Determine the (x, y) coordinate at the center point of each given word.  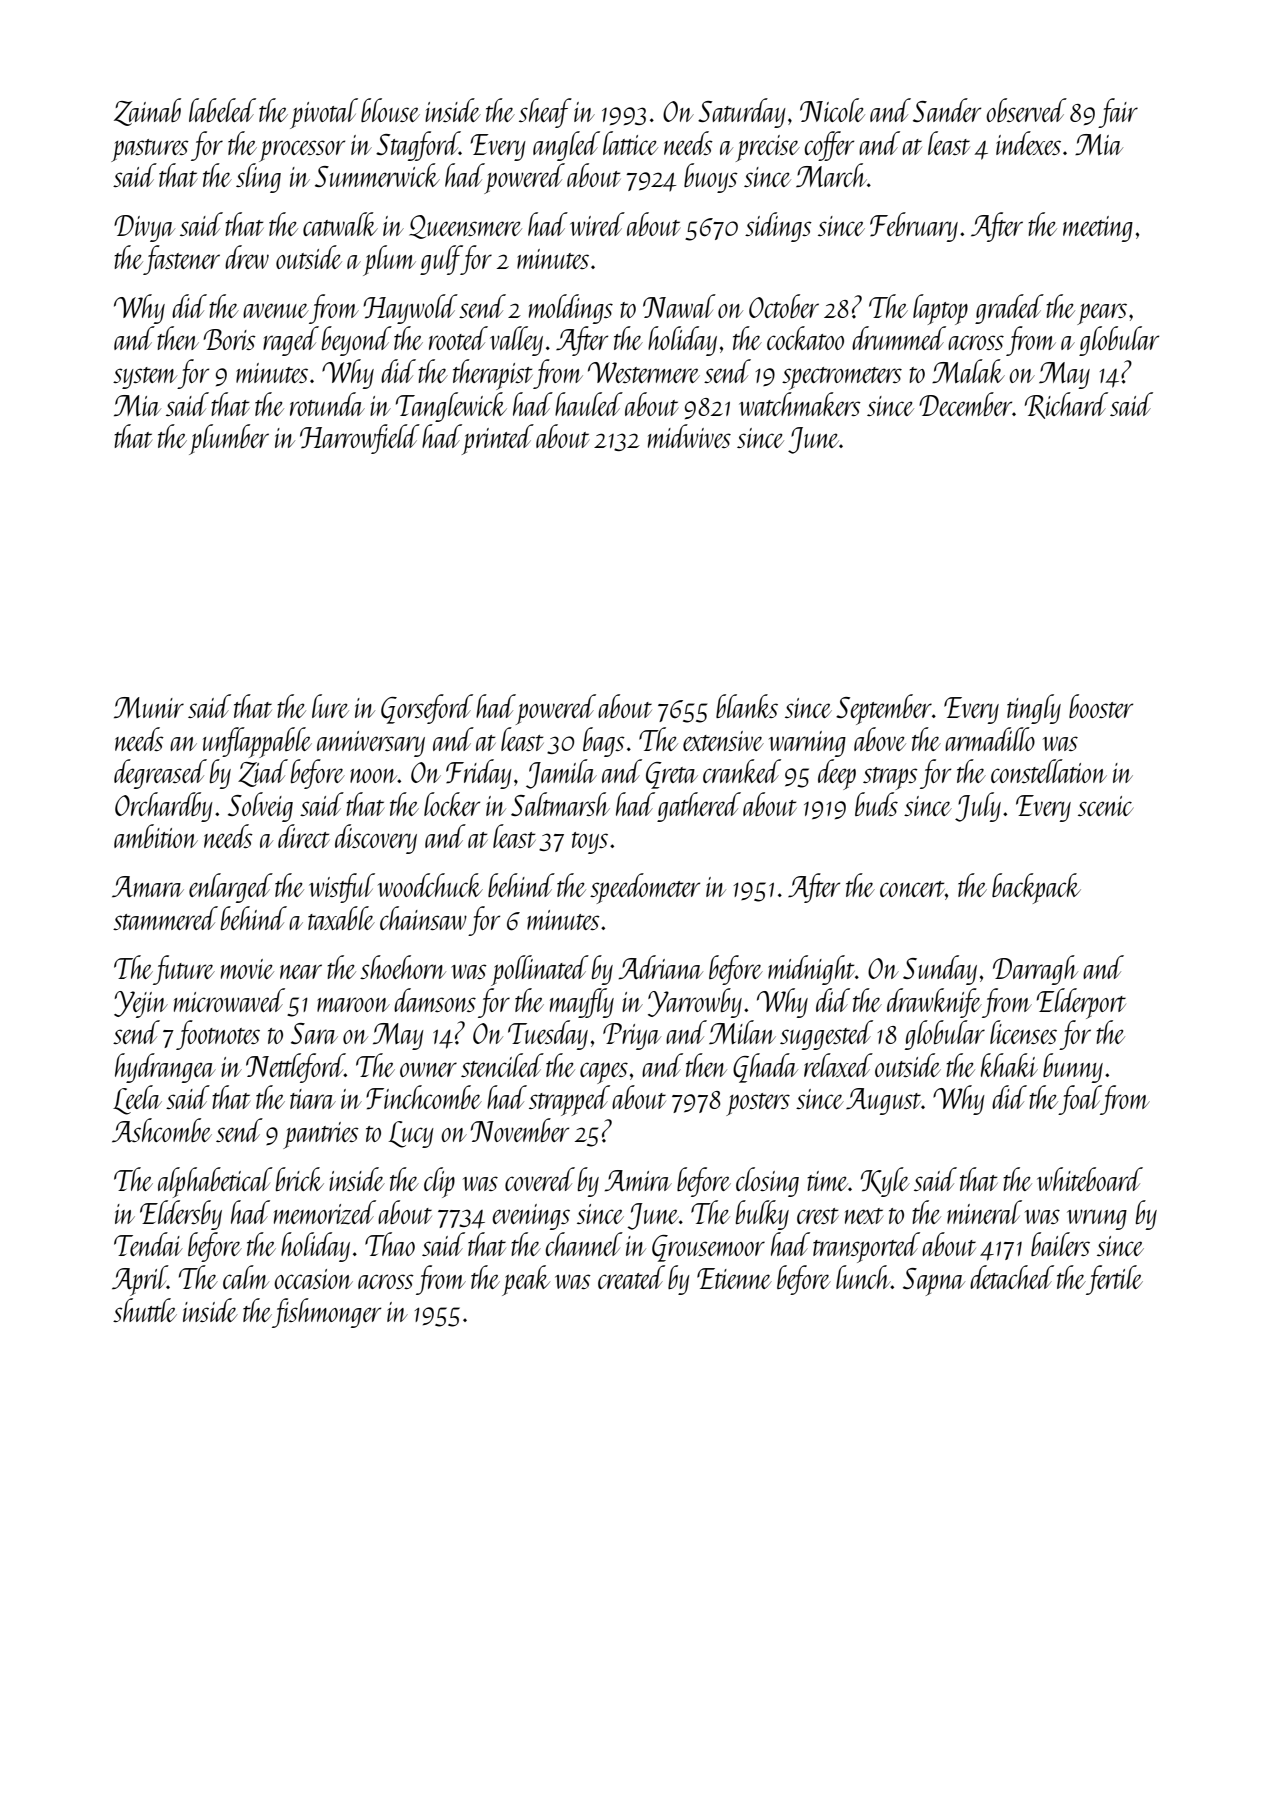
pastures (150, 150)
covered (540, 1179)
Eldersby (181, 1215)
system (145, 378)
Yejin (141, 1004)
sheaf (545, 113)
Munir (149, 707)
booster (1101, 706)
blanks (747, 706)
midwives (689, 436)
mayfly (582, 1003)
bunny (1073, 1068)
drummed (899, 338)
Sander (947, 110)
